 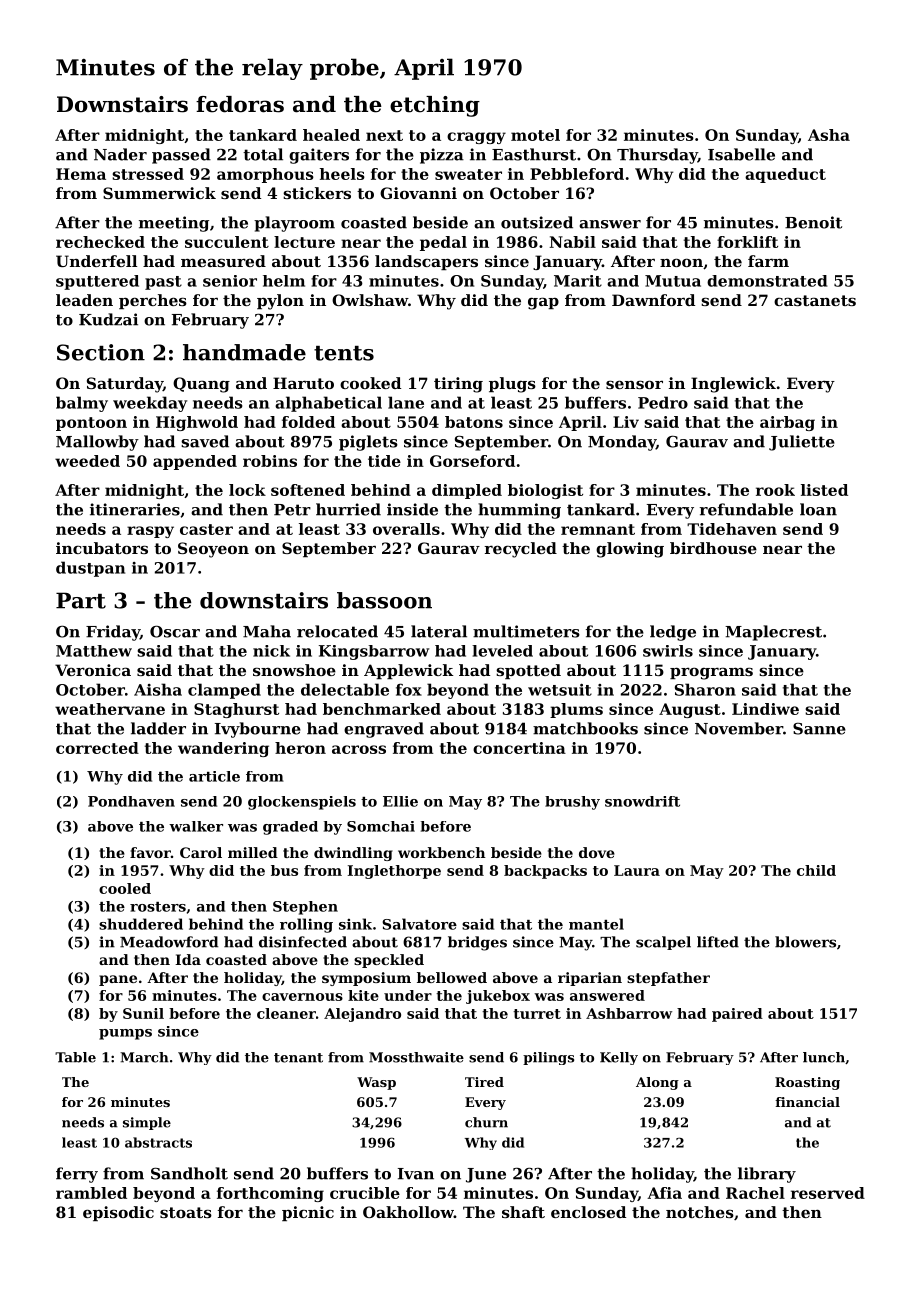 What do you see at coordinates (548, 1058) in the screenshot?
I see `pilings` at bounding box center [548, 1058].
